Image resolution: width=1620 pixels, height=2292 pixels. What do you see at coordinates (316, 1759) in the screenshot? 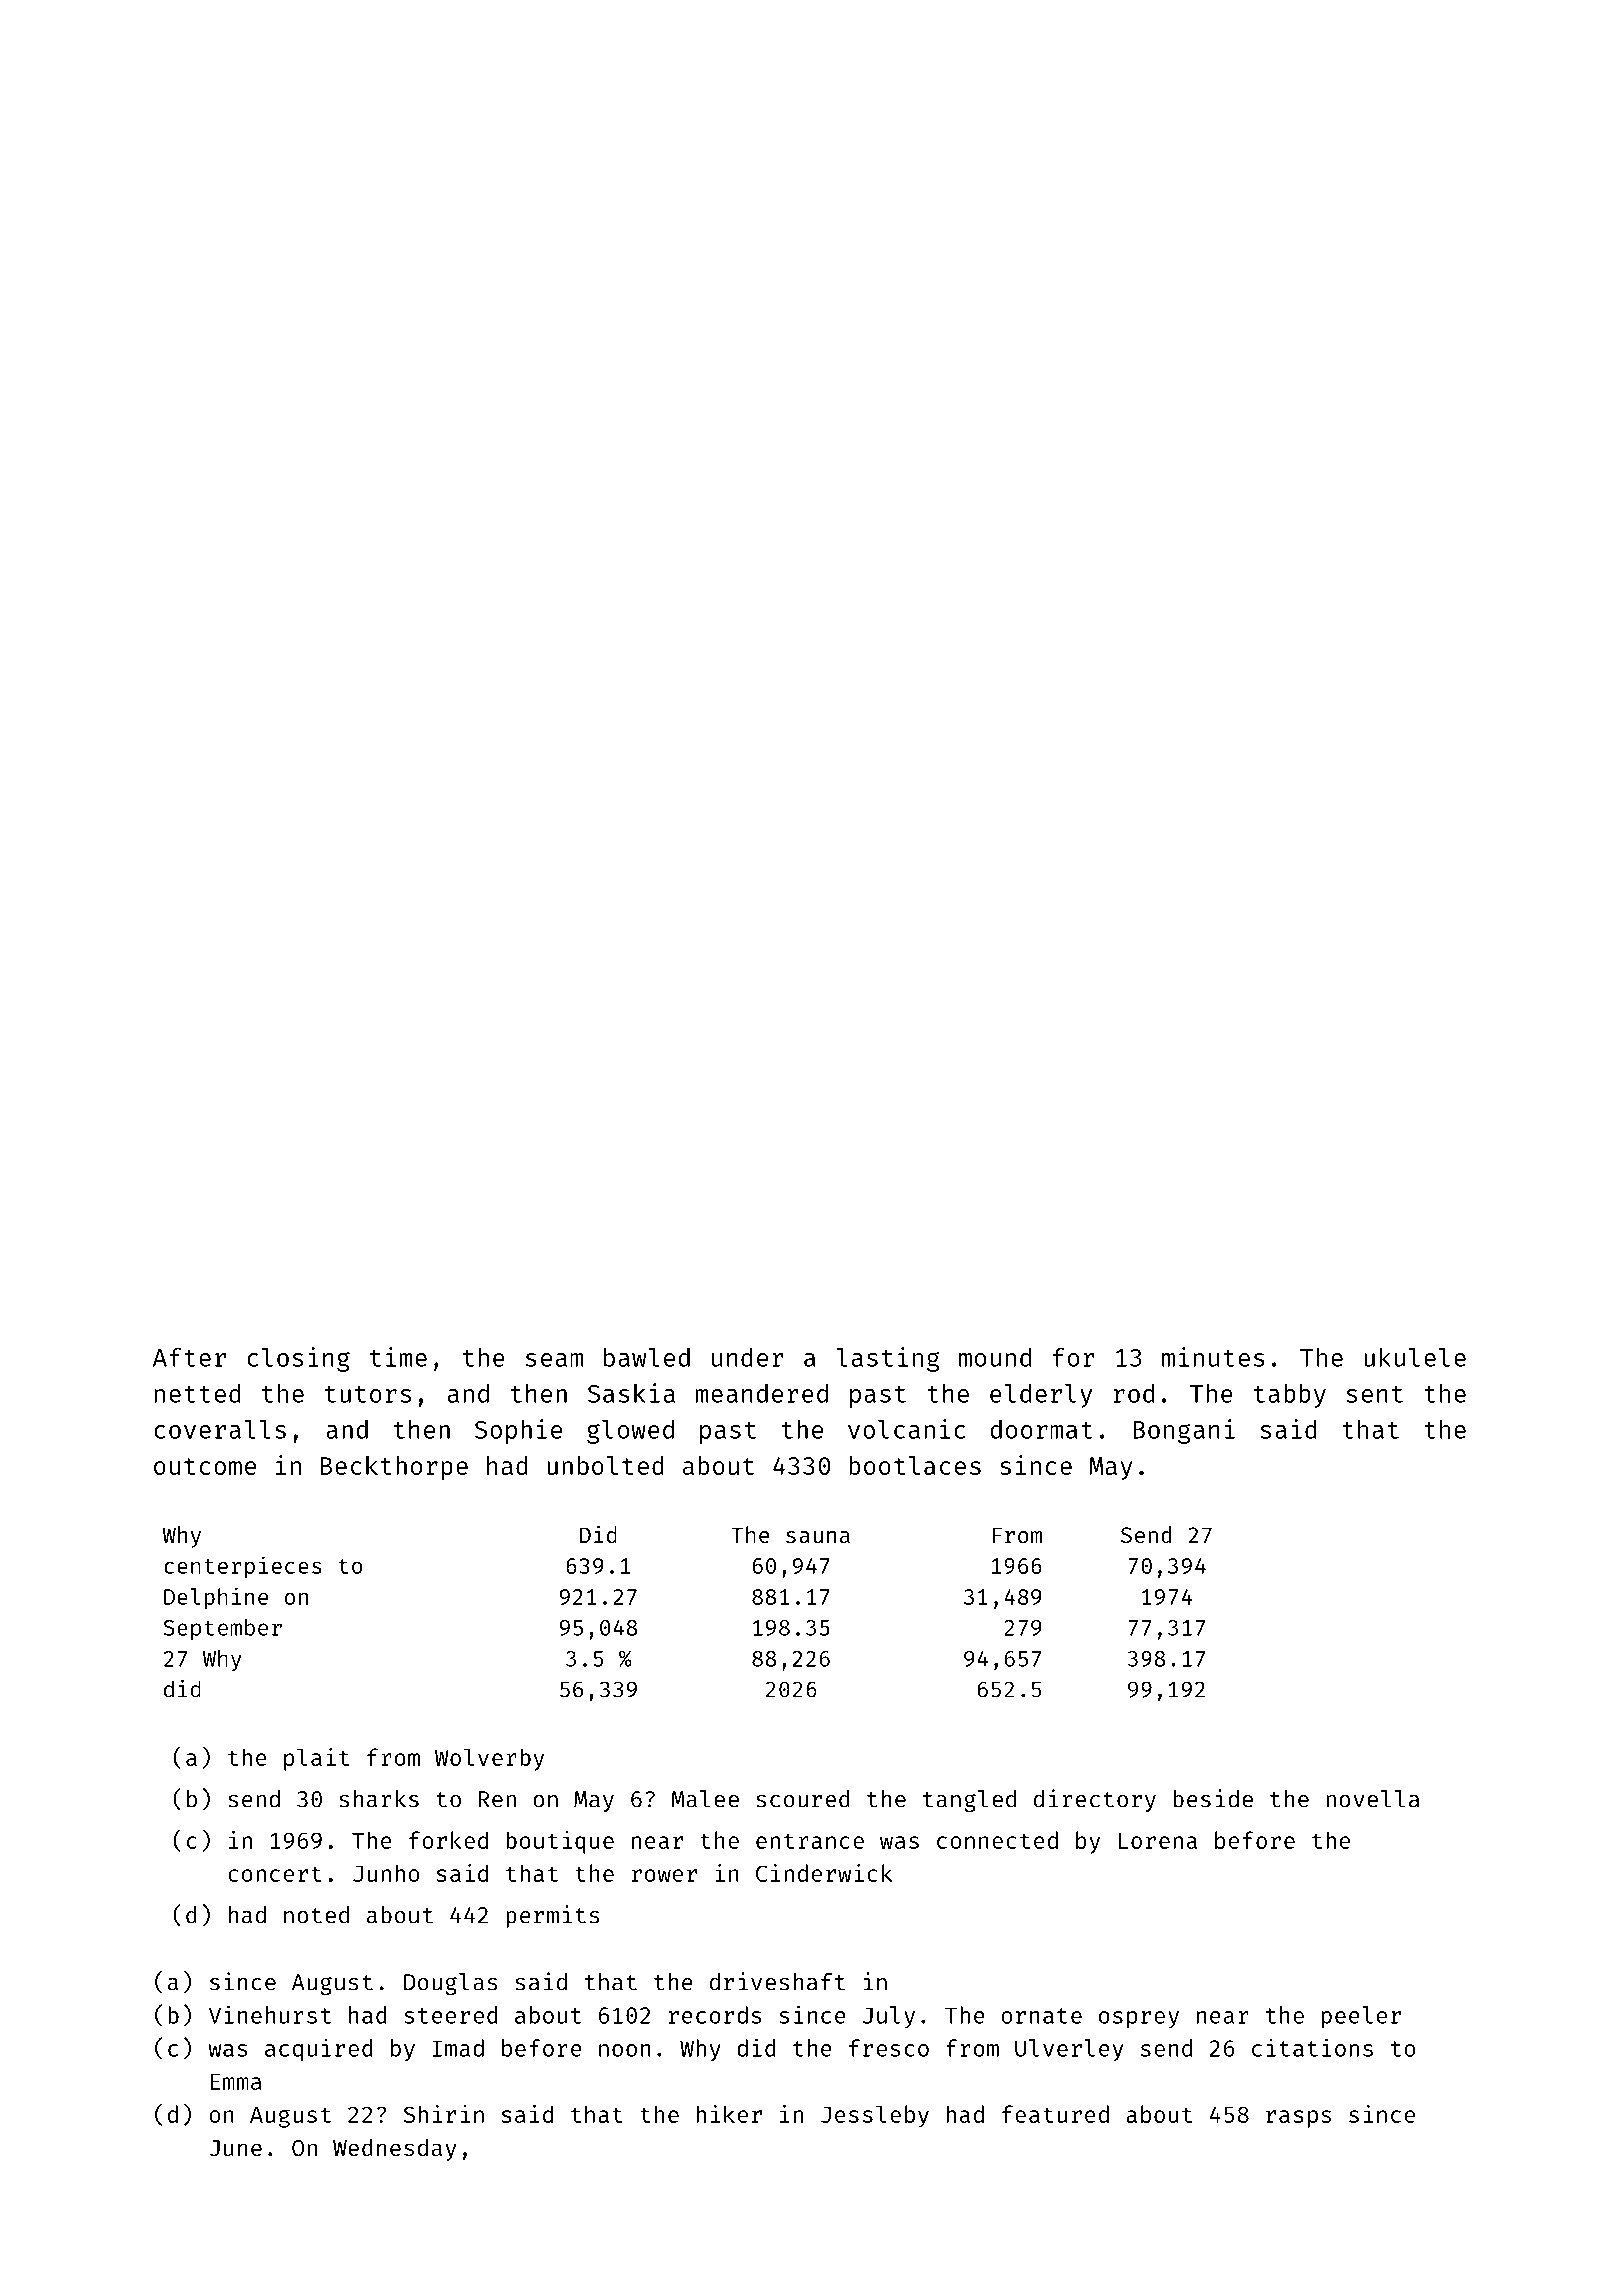
I see `plait` at bounding box center [316, 1759].
